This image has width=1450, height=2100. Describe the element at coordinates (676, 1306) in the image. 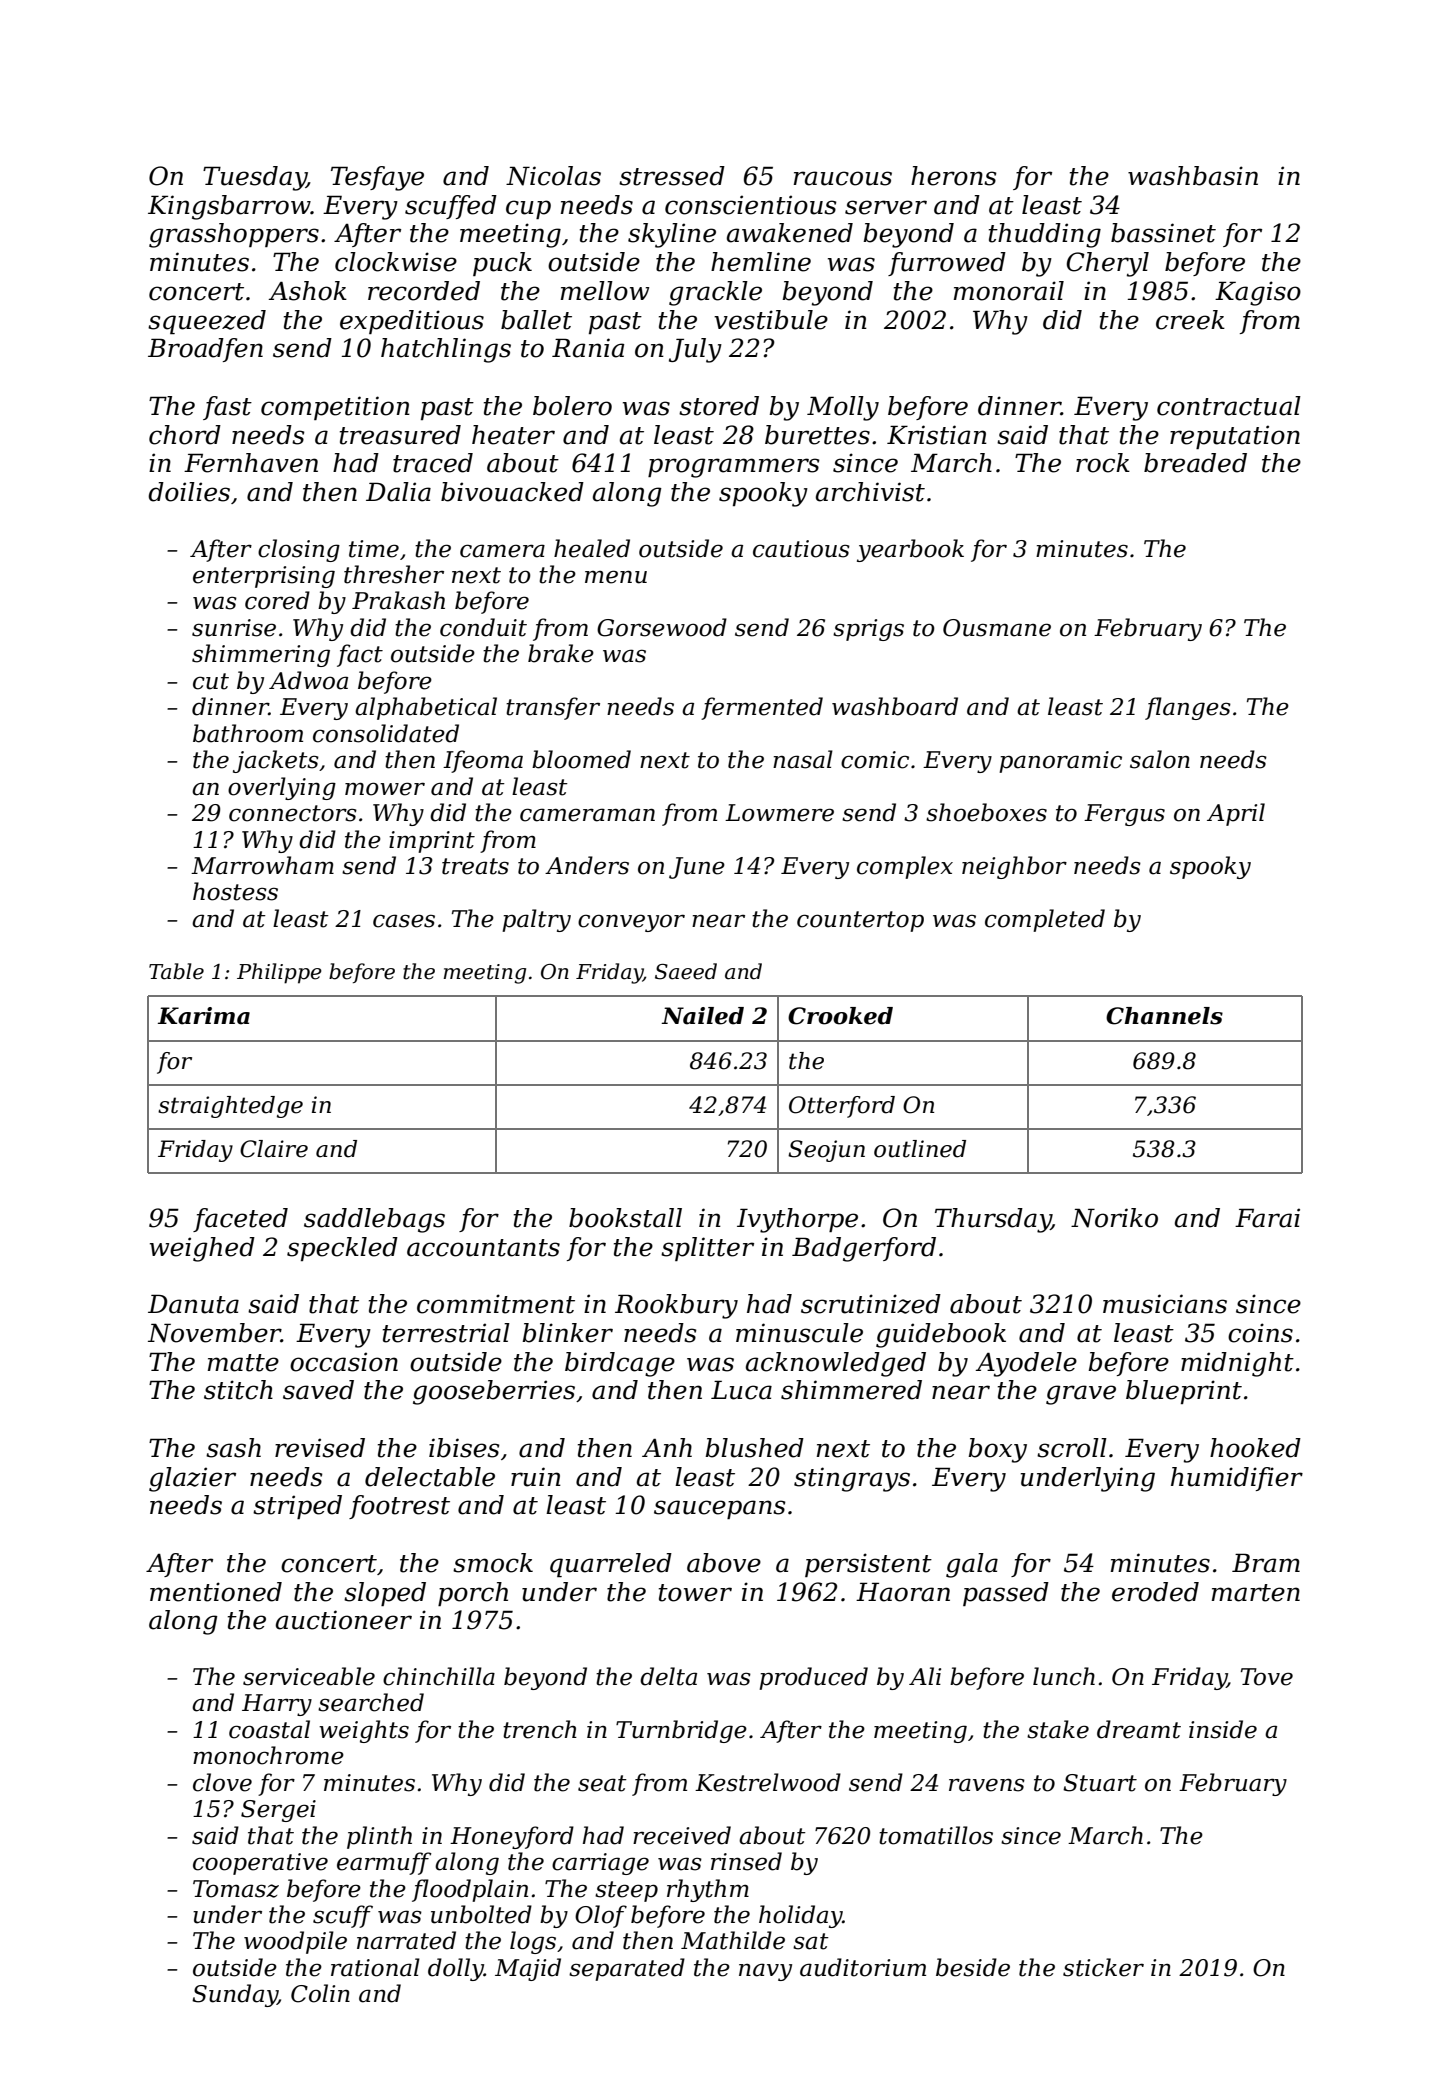

I see `Rookbury` at that location.
